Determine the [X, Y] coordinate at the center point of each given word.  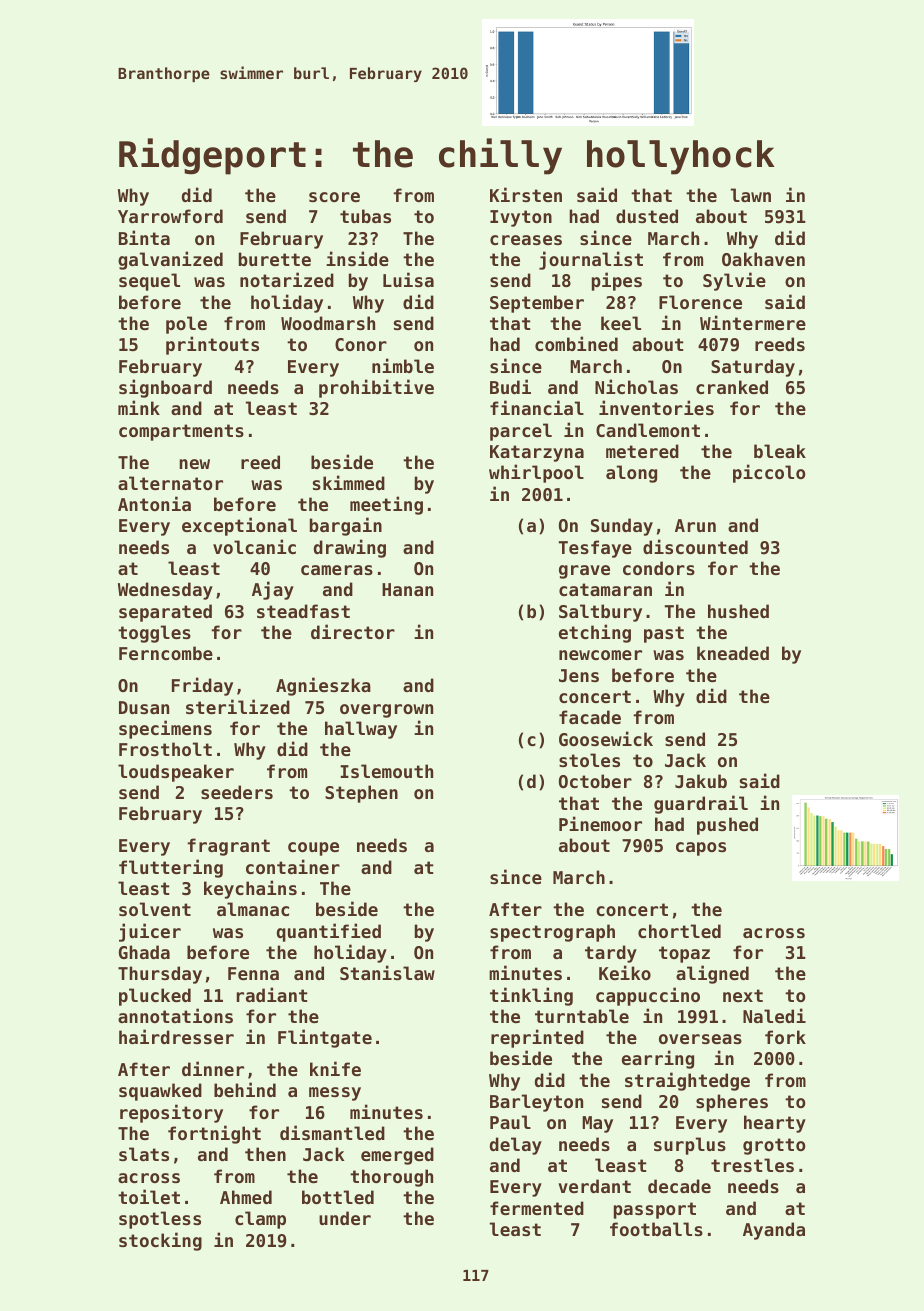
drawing [350, 548]
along [631, 474]
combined [576, 343]
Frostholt [165, 749]
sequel [149, 282]
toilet [149, 1196]
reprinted [537, 1038]
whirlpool [536, 473]
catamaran [605, 589]
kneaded [733, 653]
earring [658, 1059]
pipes [617, 281]
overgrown [386, 711]
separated [165, 613]
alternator [170, 483]
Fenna [253, 973]
